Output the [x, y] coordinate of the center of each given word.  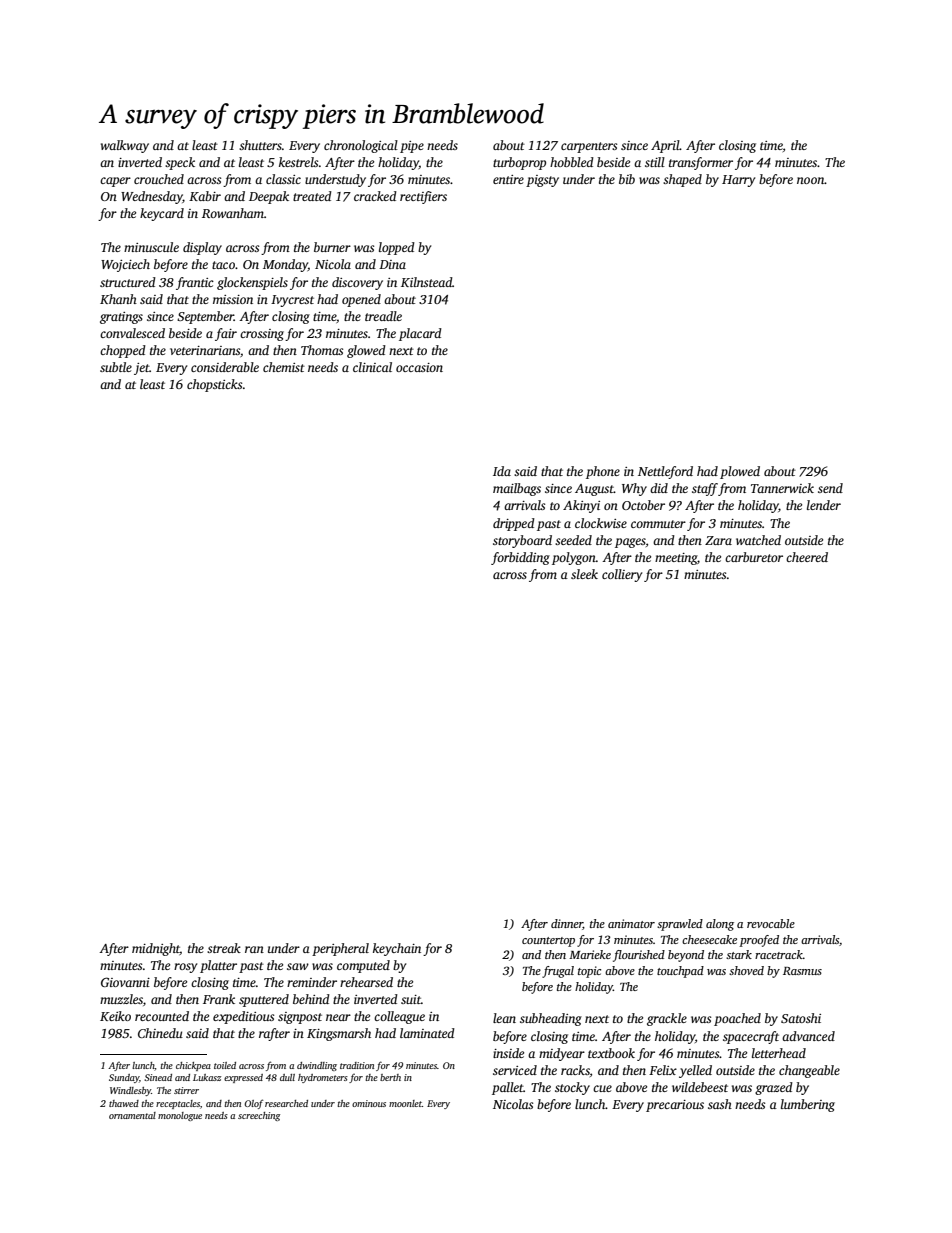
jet [142, 369]
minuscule [151, 247]
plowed [740, 472]
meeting [676, 559]
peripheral [340, 949]
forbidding [520, 558]
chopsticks [214, 385]
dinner [567, 924]
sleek [584, 574]
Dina [392, 264]
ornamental [132, 1115]
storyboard [522, 541]
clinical [372, 367]
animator [631, 923]
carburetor [754, 557]
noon [810, 180]
